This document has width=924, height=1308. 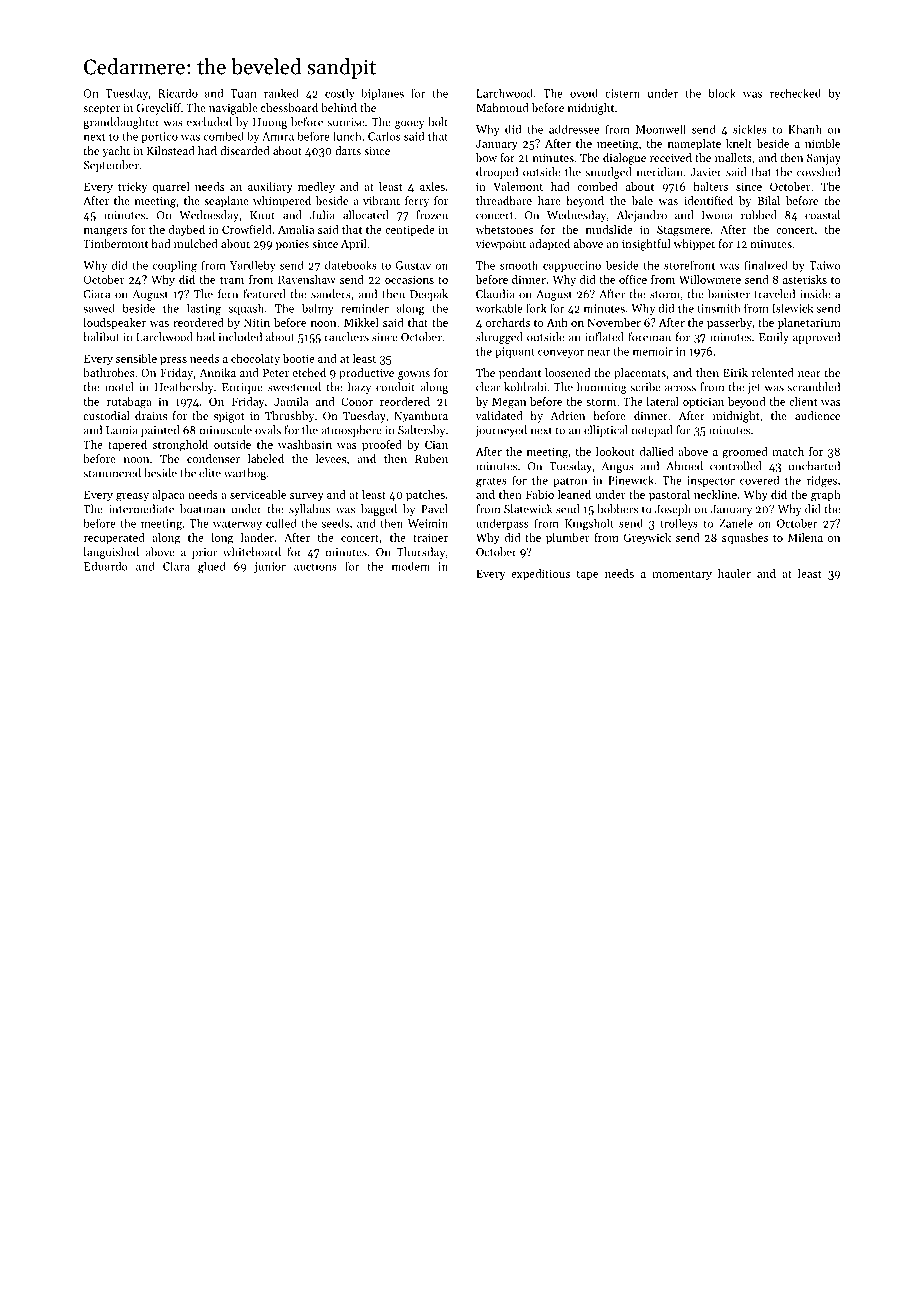 I want to click on groomed, so click(x=745, y=453).
